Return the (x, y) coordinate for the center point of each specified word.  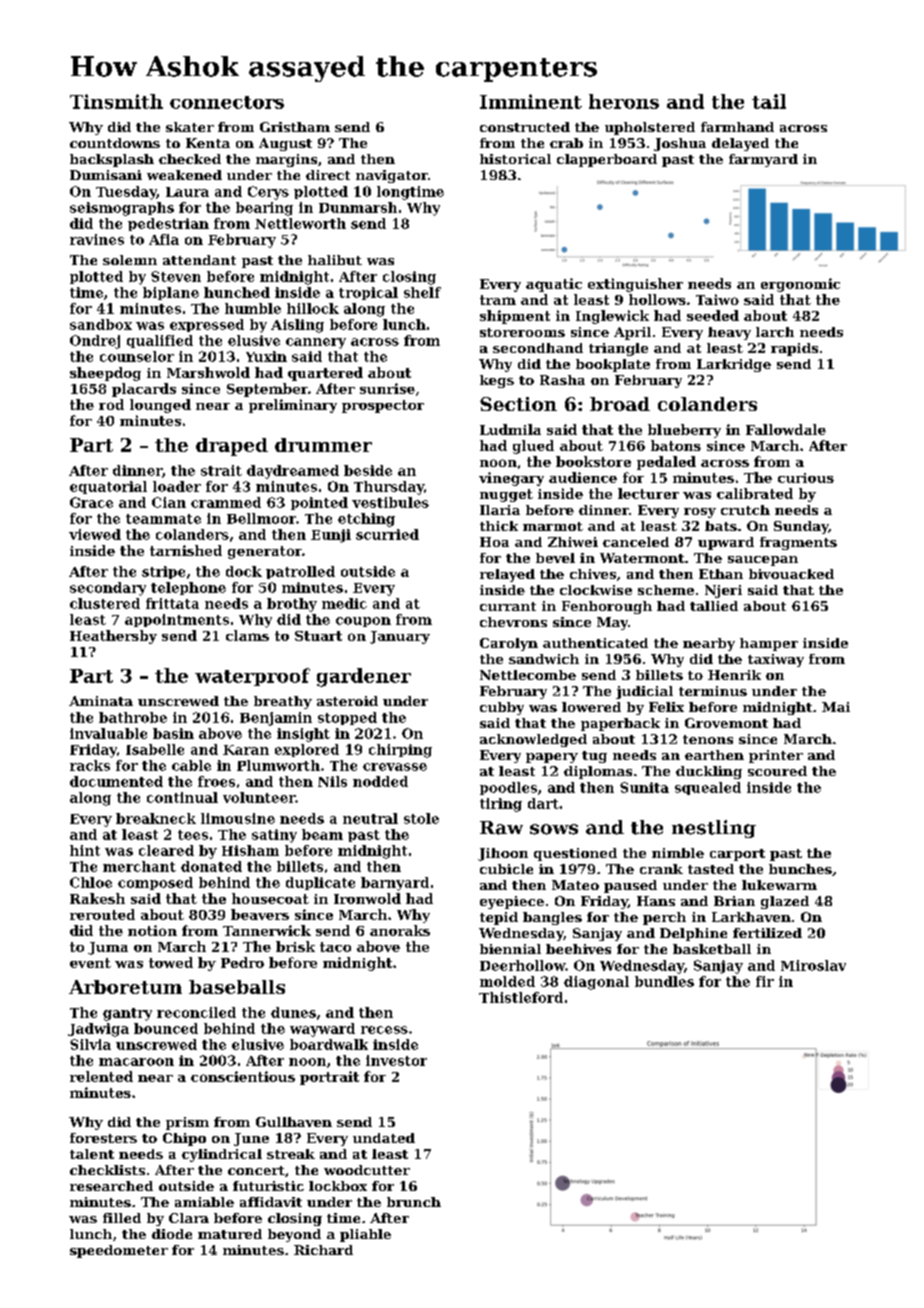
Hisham (250, 850)
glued (533, 447)
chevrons (513, 622)
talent (92, 1154)
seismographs (122, 209)
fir (765, 981)
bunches (800, 869)
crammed (226, 502)
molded (507, 981)
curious (806, 478)
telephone (188, 588)
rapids (794, 349)
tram (498, 300)
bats (721, 526)
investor (396, 1060)
